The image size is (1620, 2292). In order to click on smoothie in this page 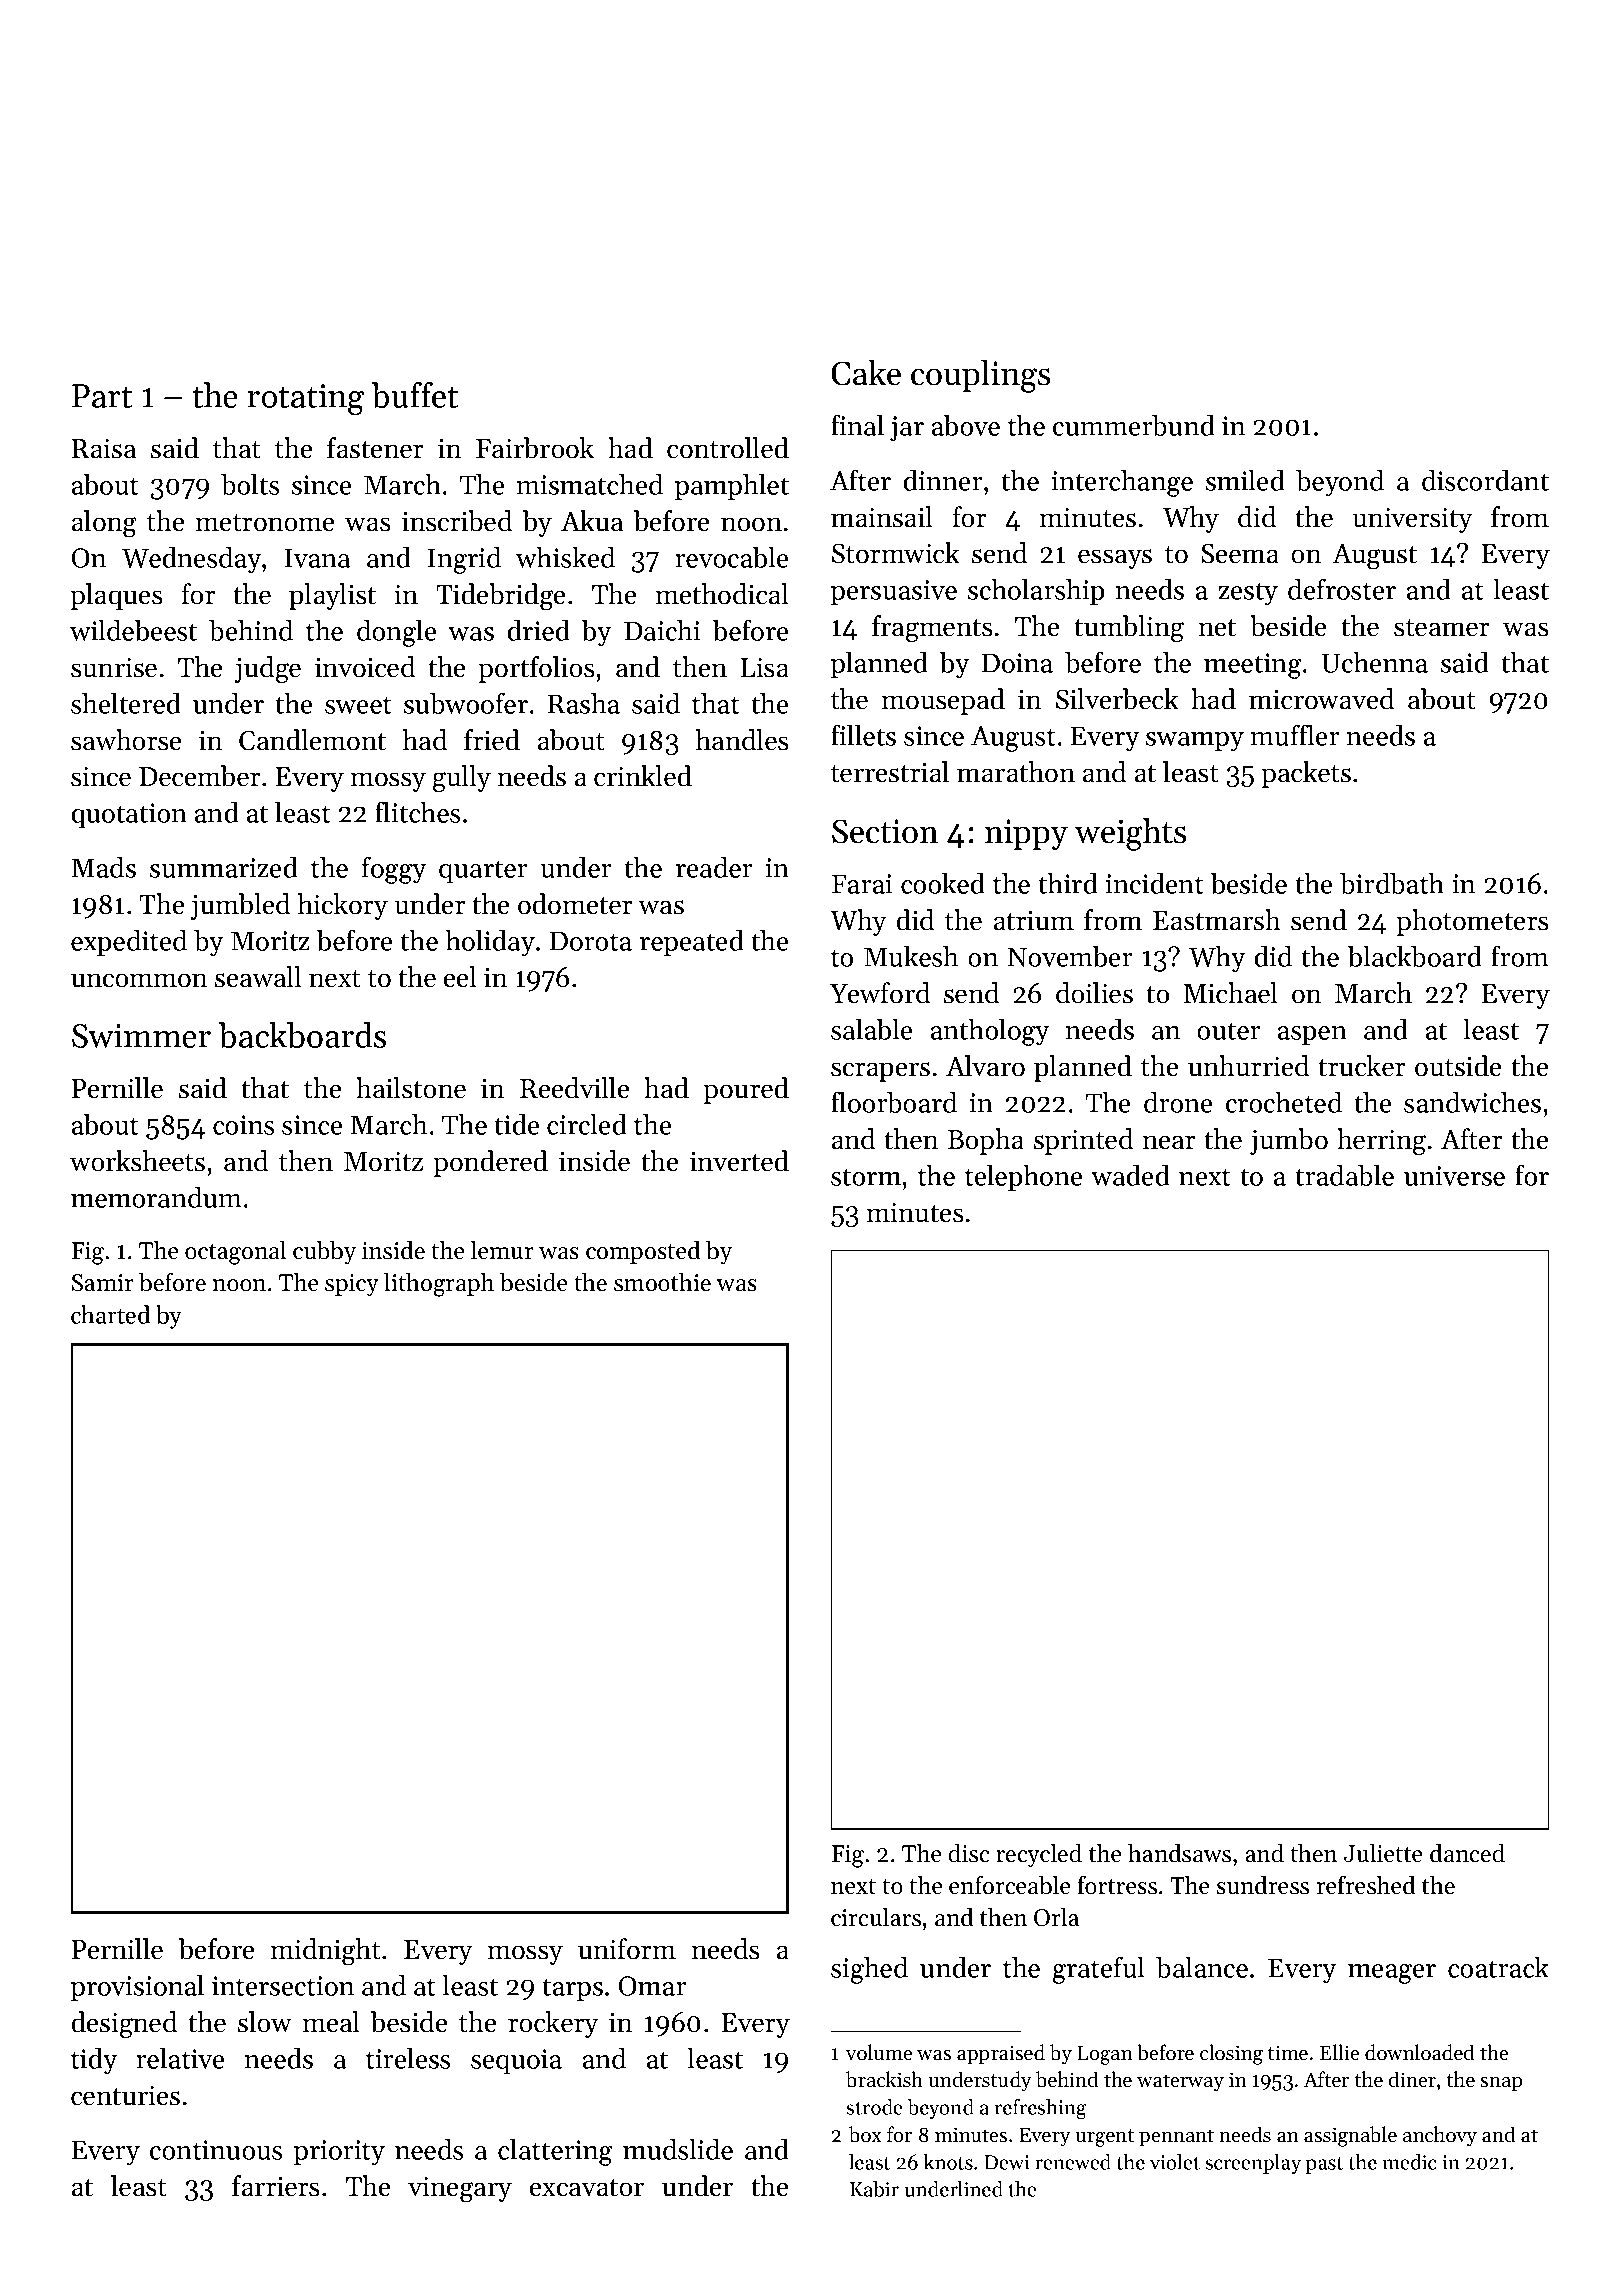, I will do `click(662, 1282)`.
